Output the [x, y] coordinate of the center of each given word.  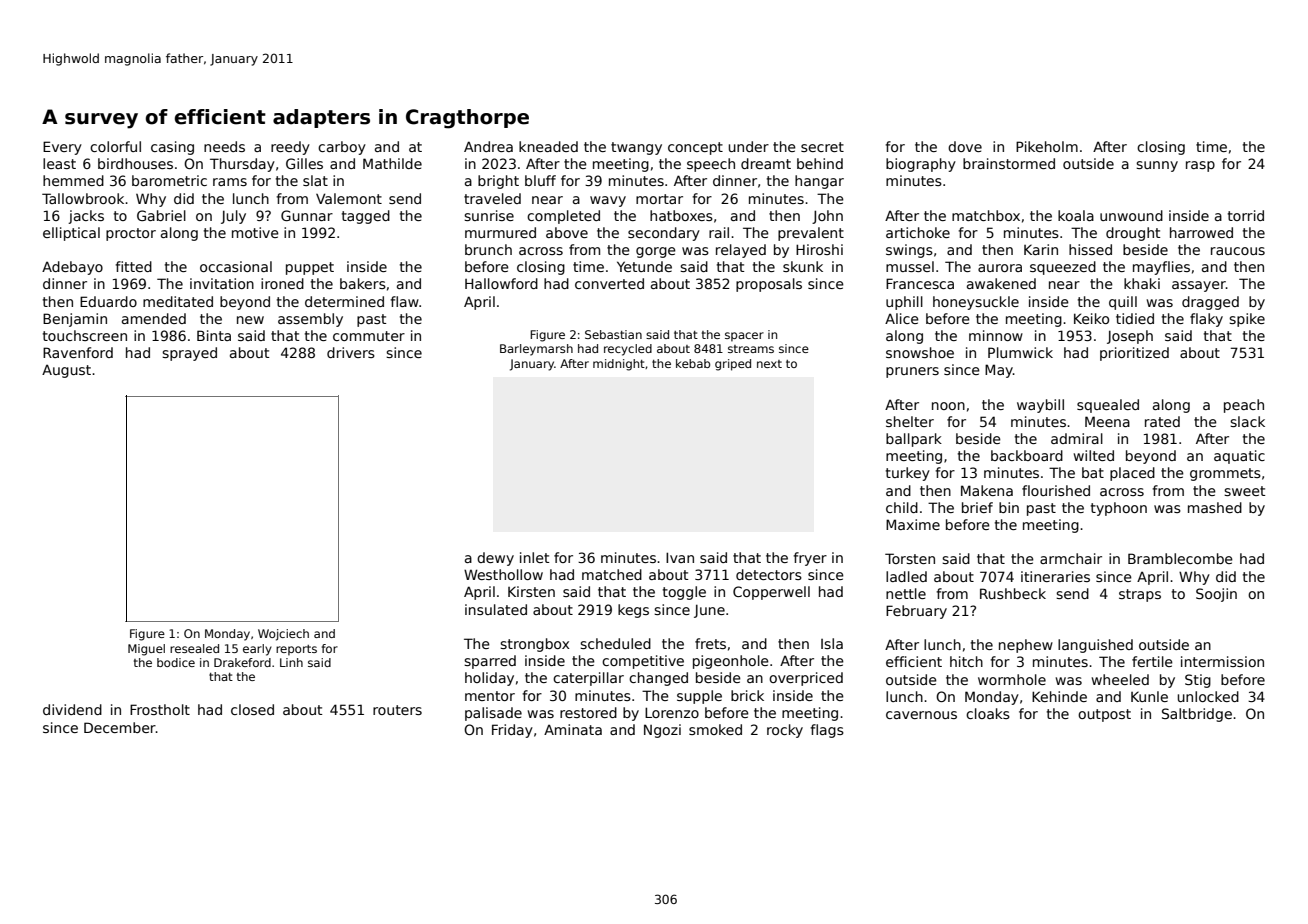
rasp [1200, 166]
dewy [495, 559]
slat [315, 180]
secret [822, 147]
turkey [908, 474]
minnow [996, 335]
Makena [987, 490]
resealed [194, 648]
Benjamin [75, 320]
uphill [904, 303]
